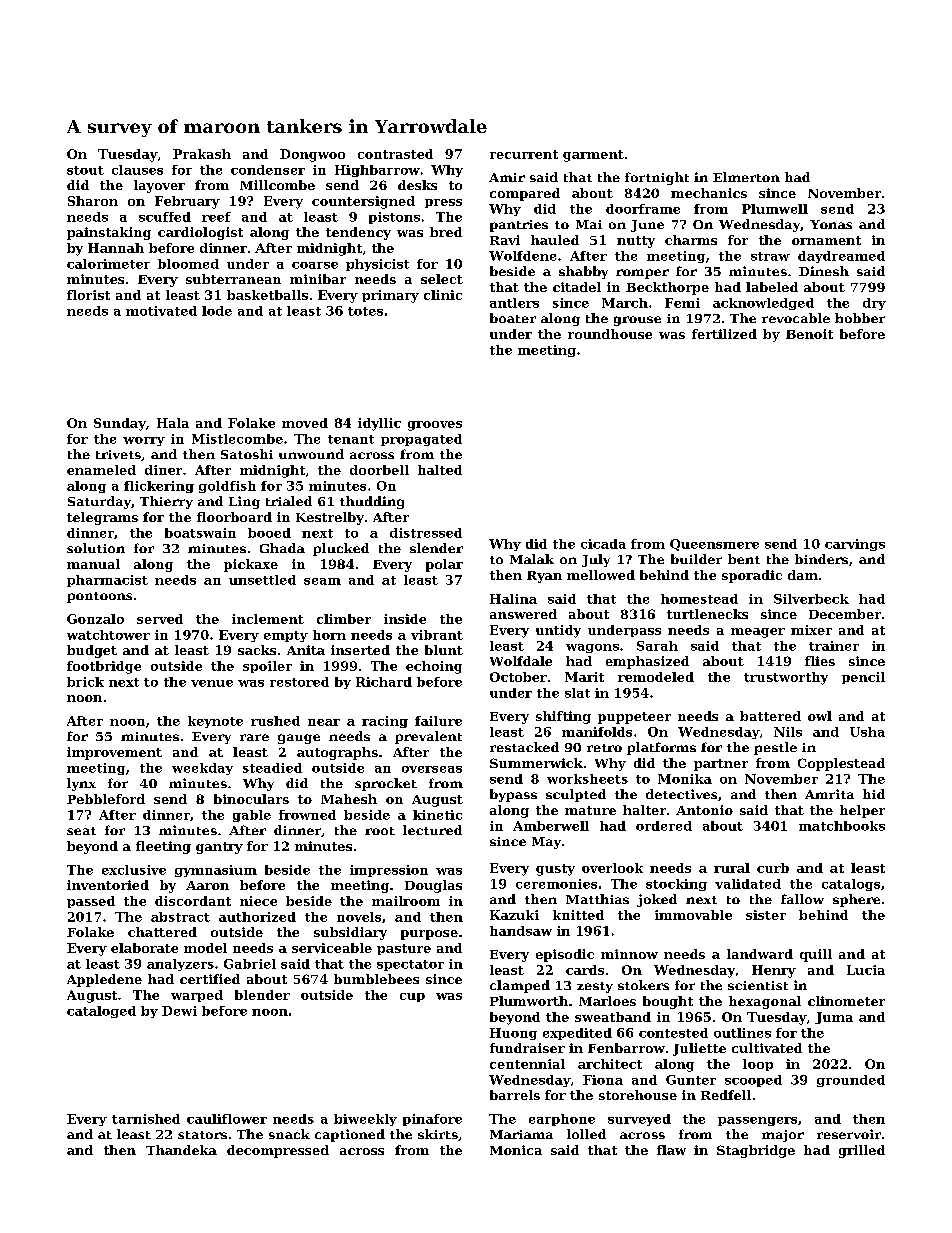 The width and height of the screenshot is (952, 1233). I want to click on Malak, so click(532, 559).
